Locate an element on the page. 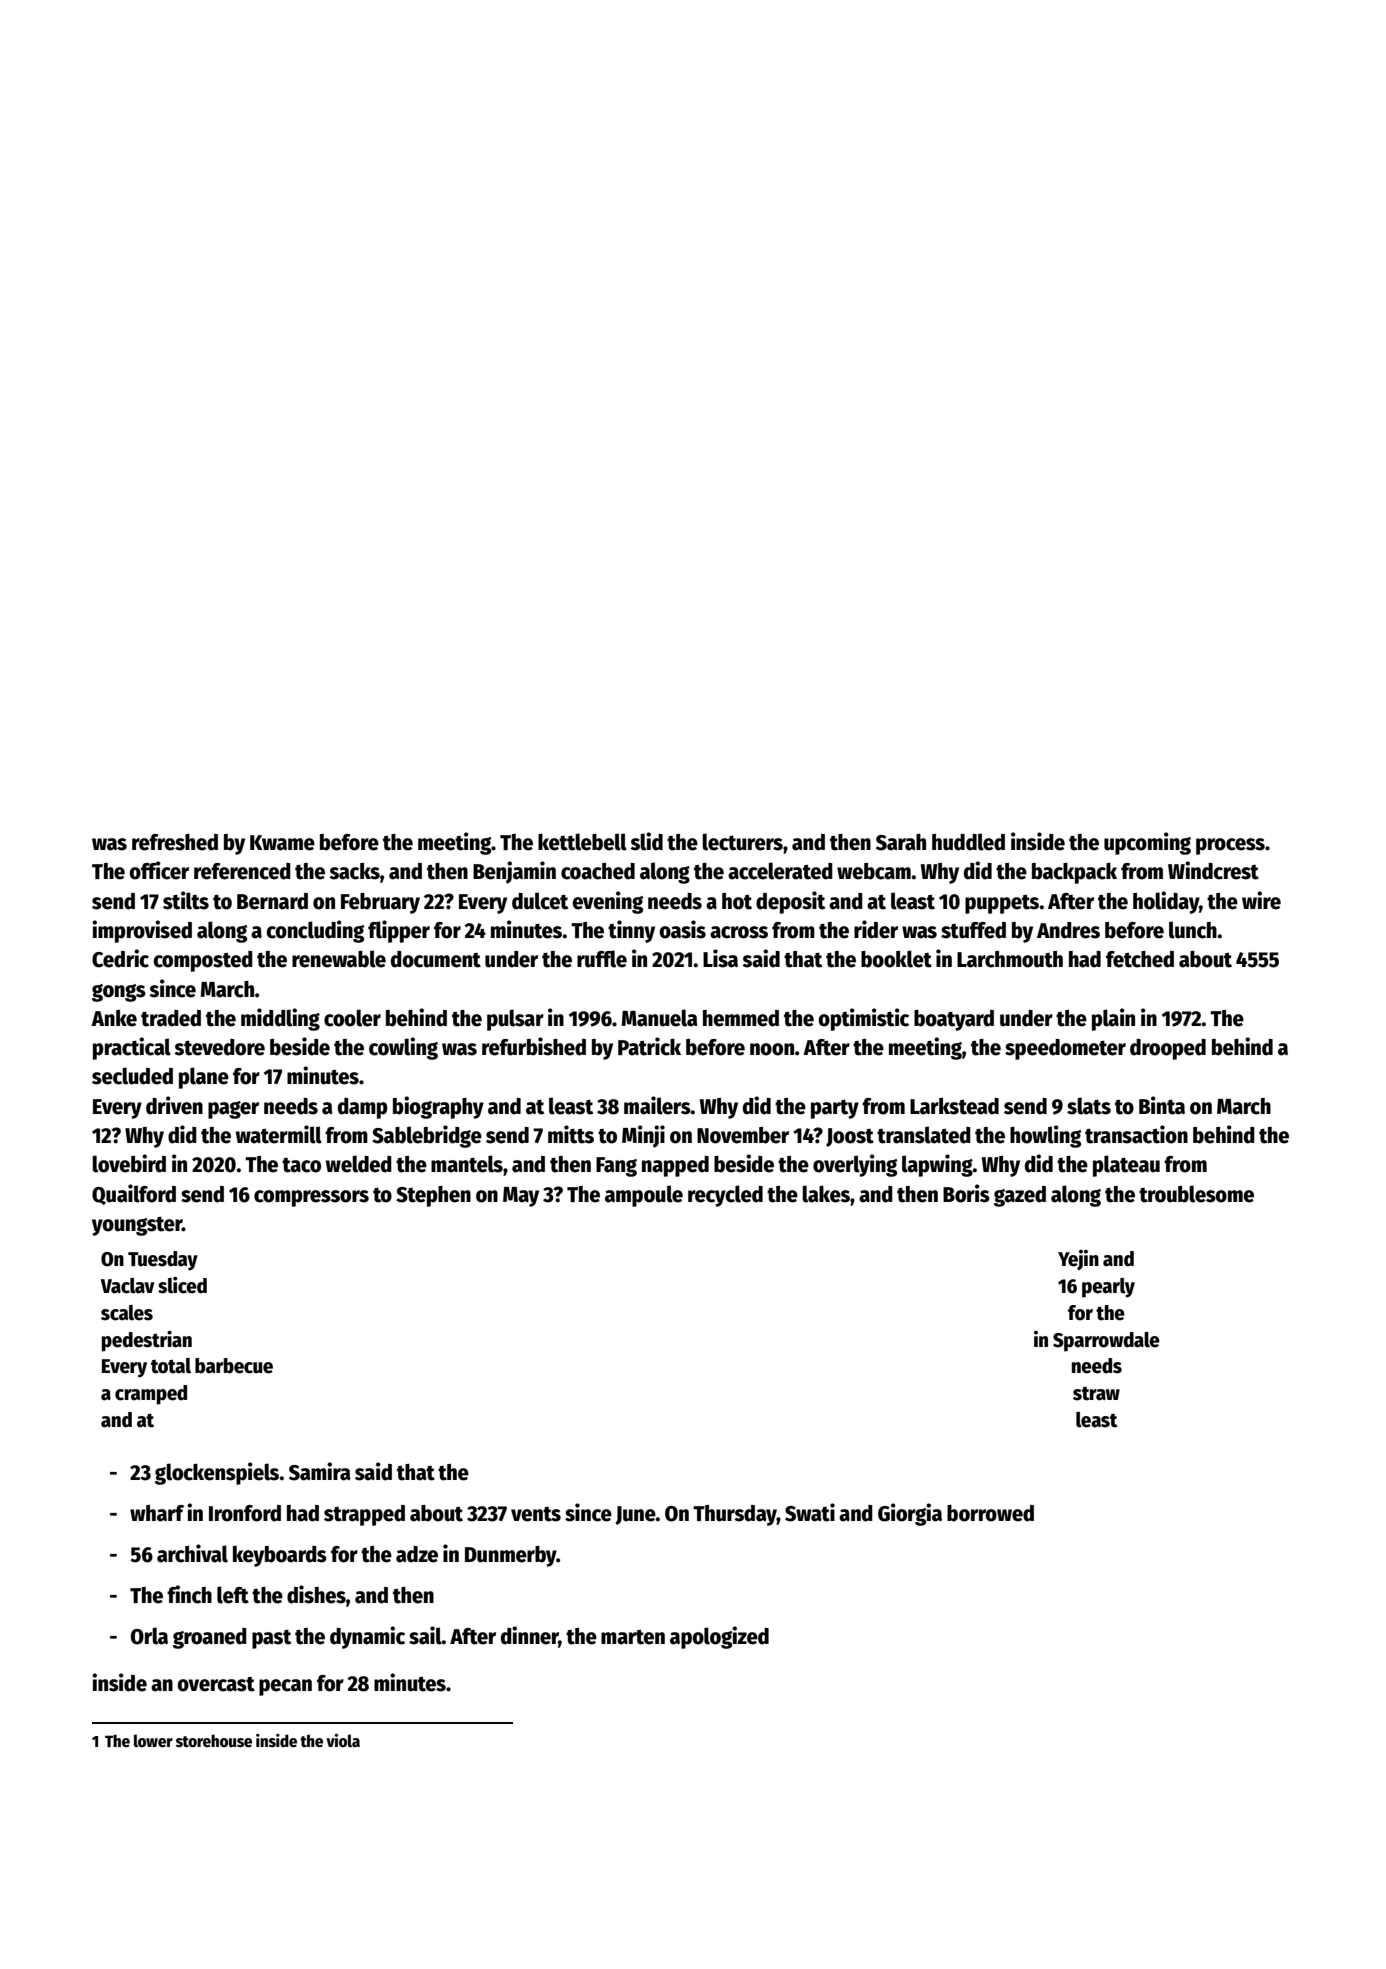 This document has width=1386, height=1969. Larkstead is located at coordinates (954, 1106).
